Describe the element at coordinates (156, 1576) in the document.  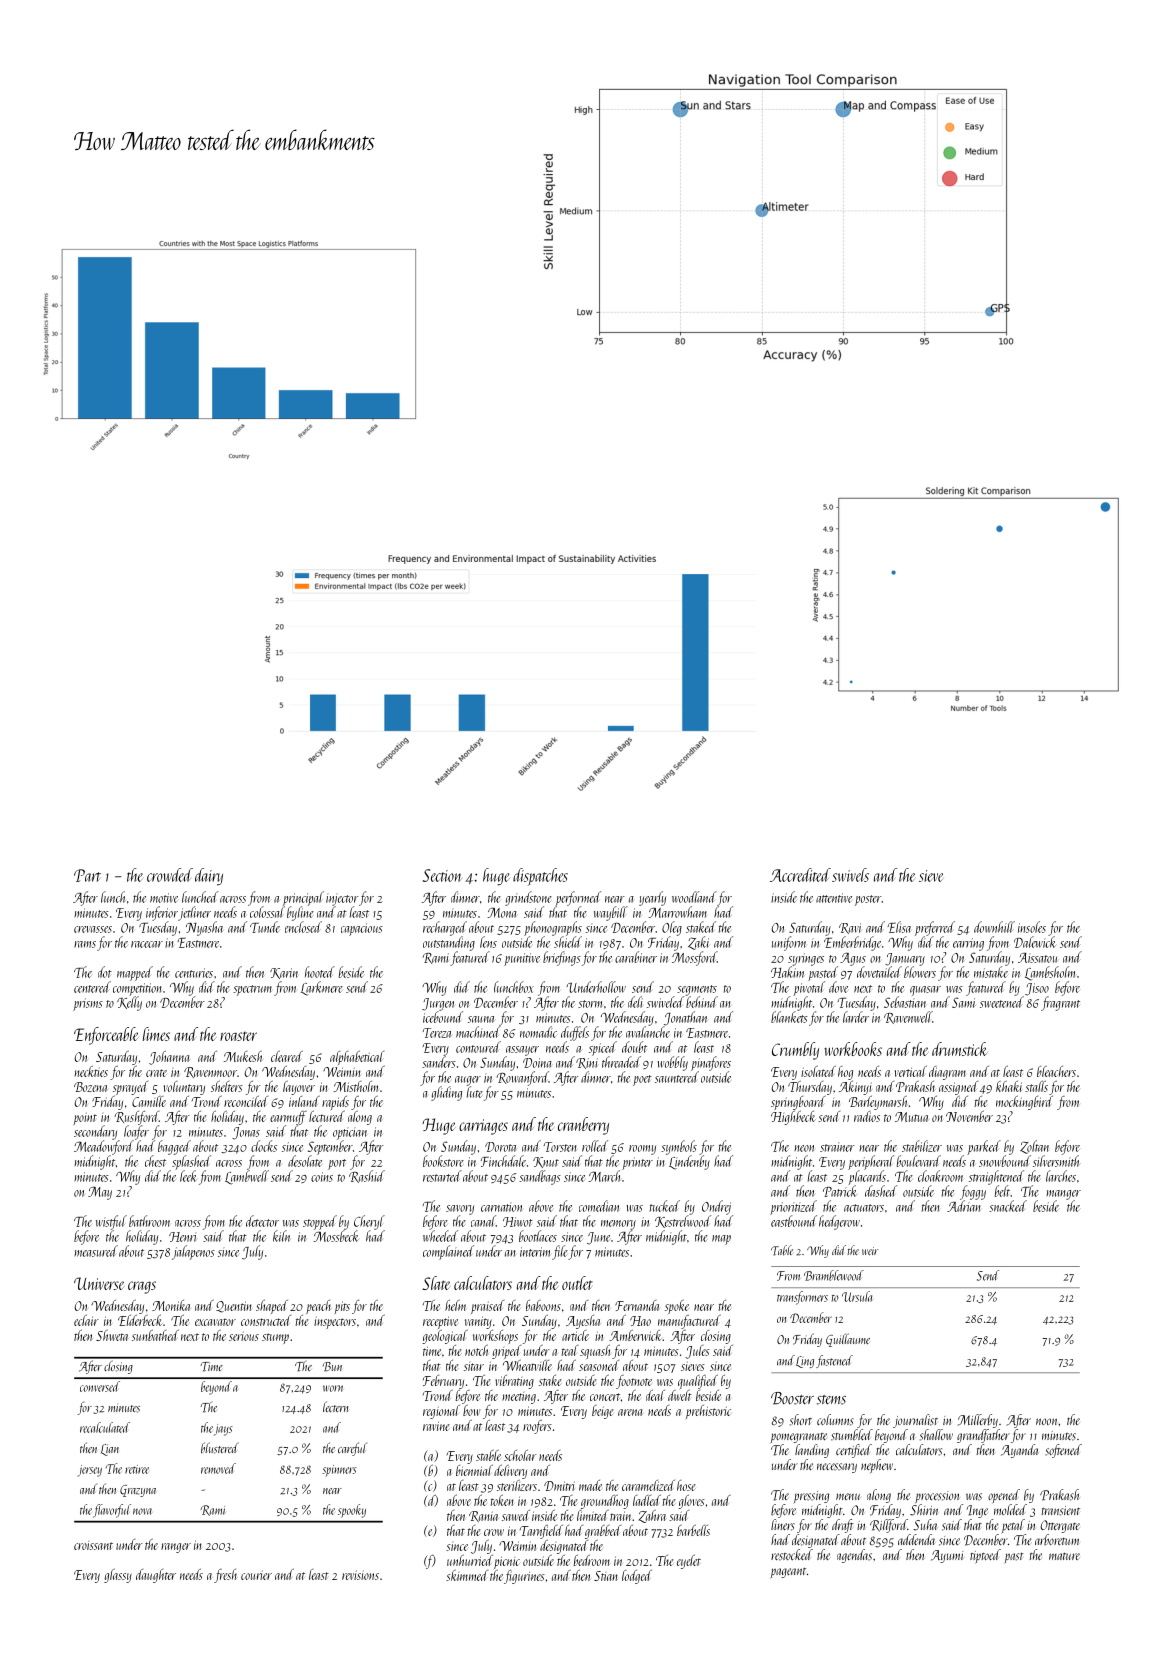
I see `daughter` at that location.
